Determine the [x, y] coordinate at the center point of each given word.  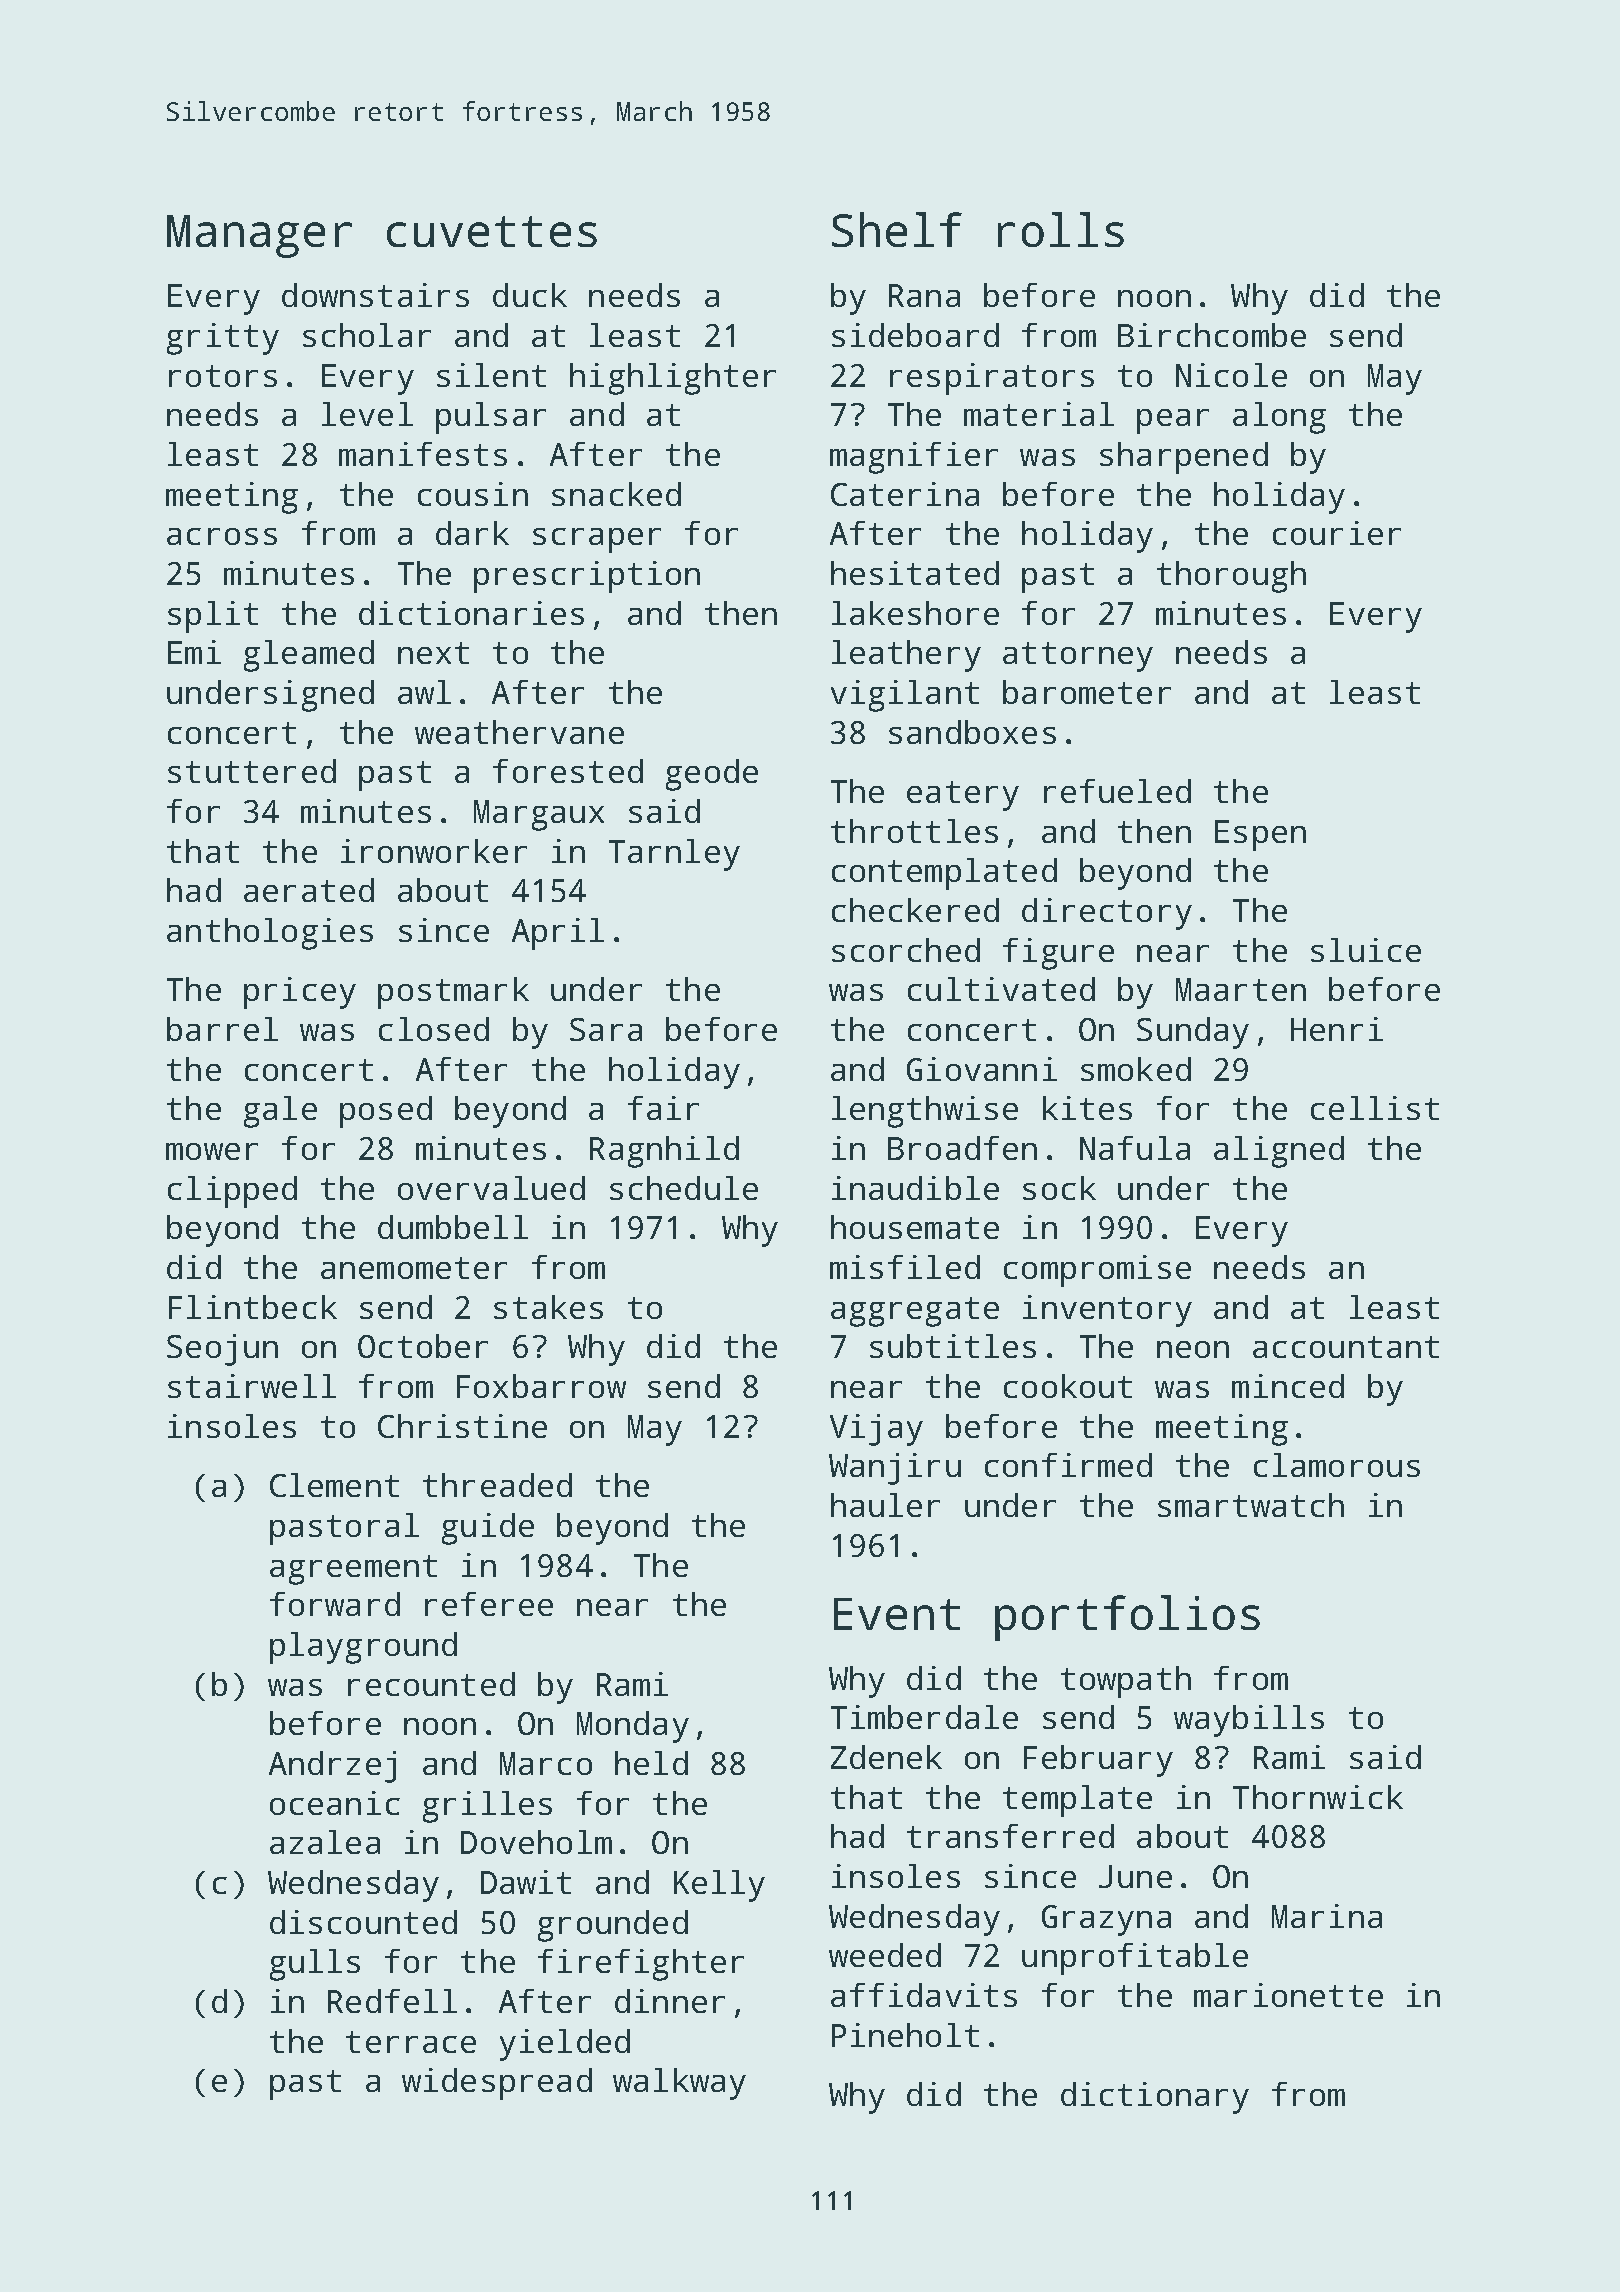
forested [568, 771]
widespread [497, 2084]
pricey [300, 993]
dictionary [1155, 2098]
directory [1107, 914]
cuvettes [492, 231]
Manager [259, 236]
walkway [679, 2084]
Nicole [1231, 375]
